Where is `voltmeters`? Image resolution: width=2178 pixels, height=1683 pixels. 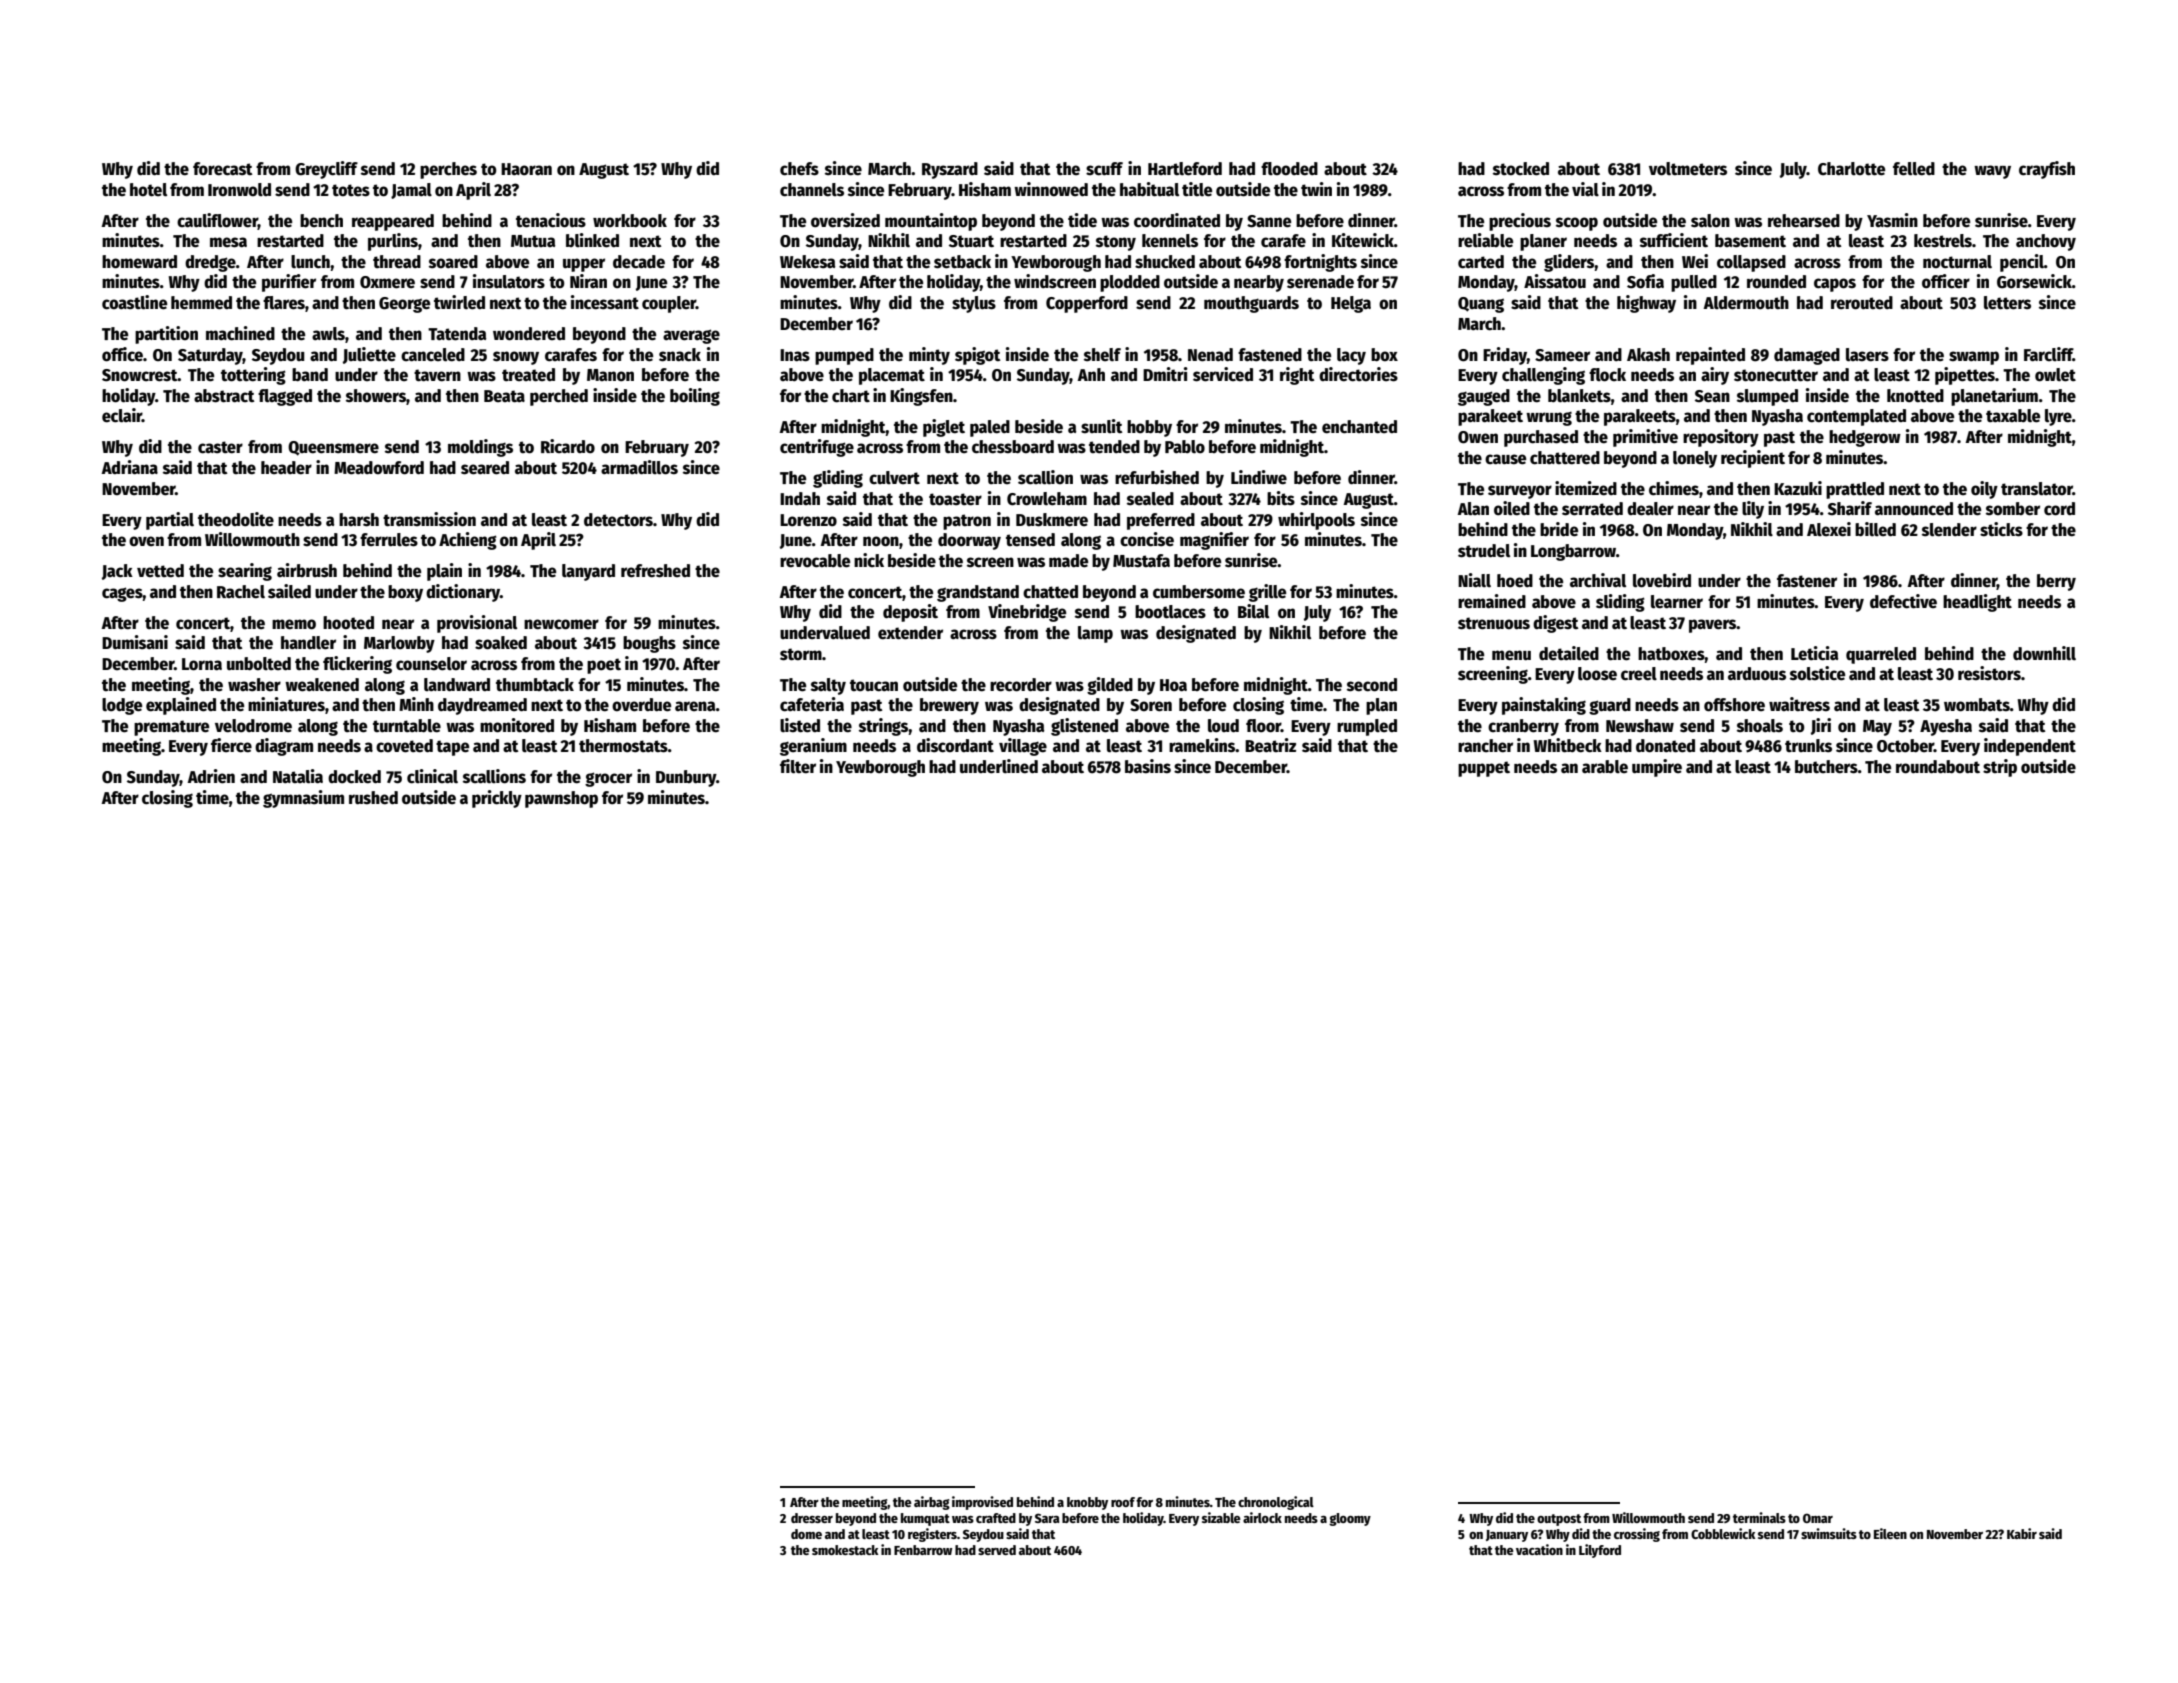 voltmeters is located at coordinates (1688, 169).
